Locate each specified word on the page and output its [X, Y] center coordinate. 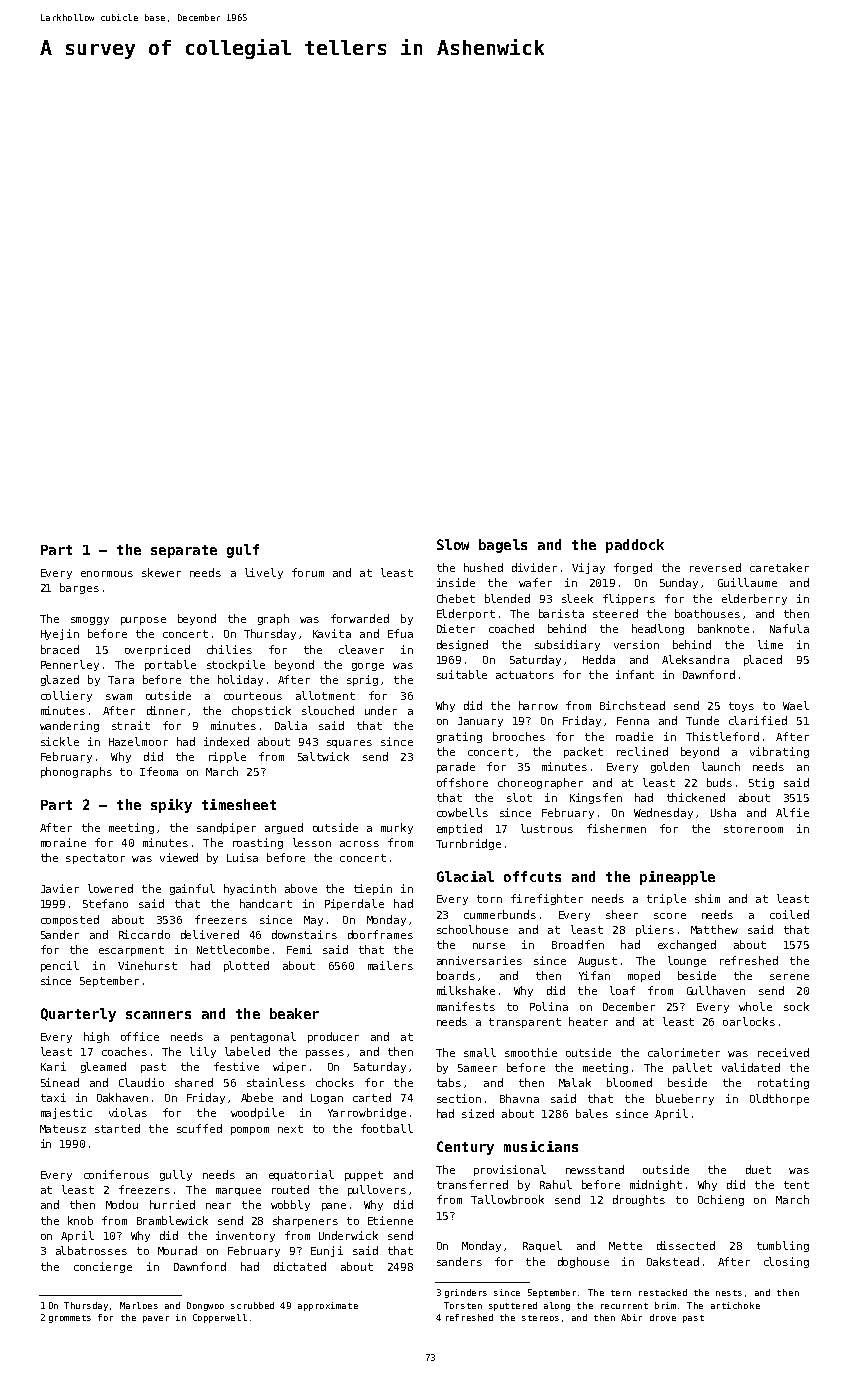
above [301, 888]
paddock [635, 546]
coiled [789, 914]
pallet [692, 1068]
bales [592, 1113]
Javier [60, 888]
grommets [70, 1319]
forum [308, 572]
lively [264, 573]
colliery [66, 696]
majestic [66, 1113]
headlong [658, 629]
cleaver [361, 649]
